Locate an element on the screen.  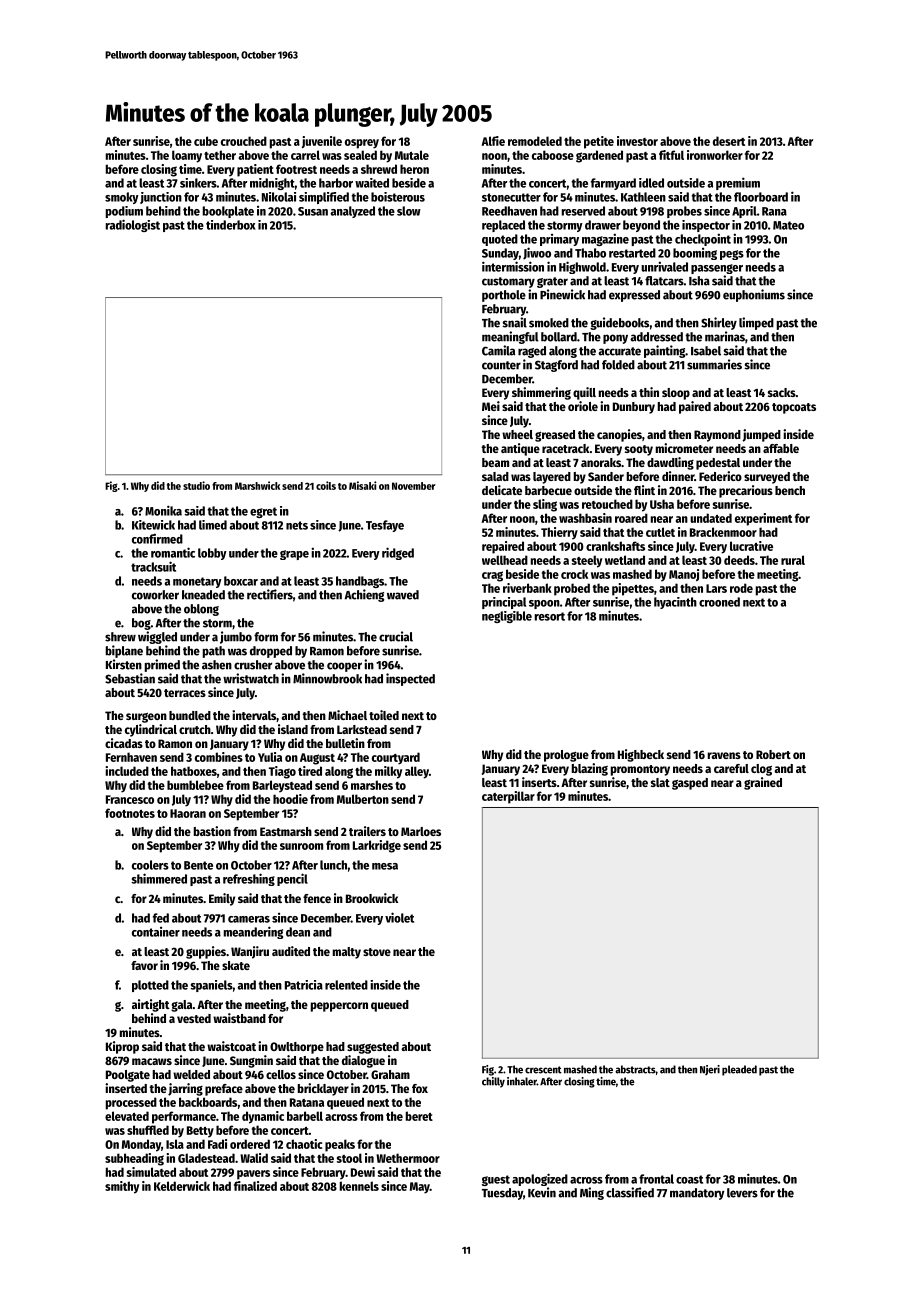
waistband is located at coordinates (239, 1018).
